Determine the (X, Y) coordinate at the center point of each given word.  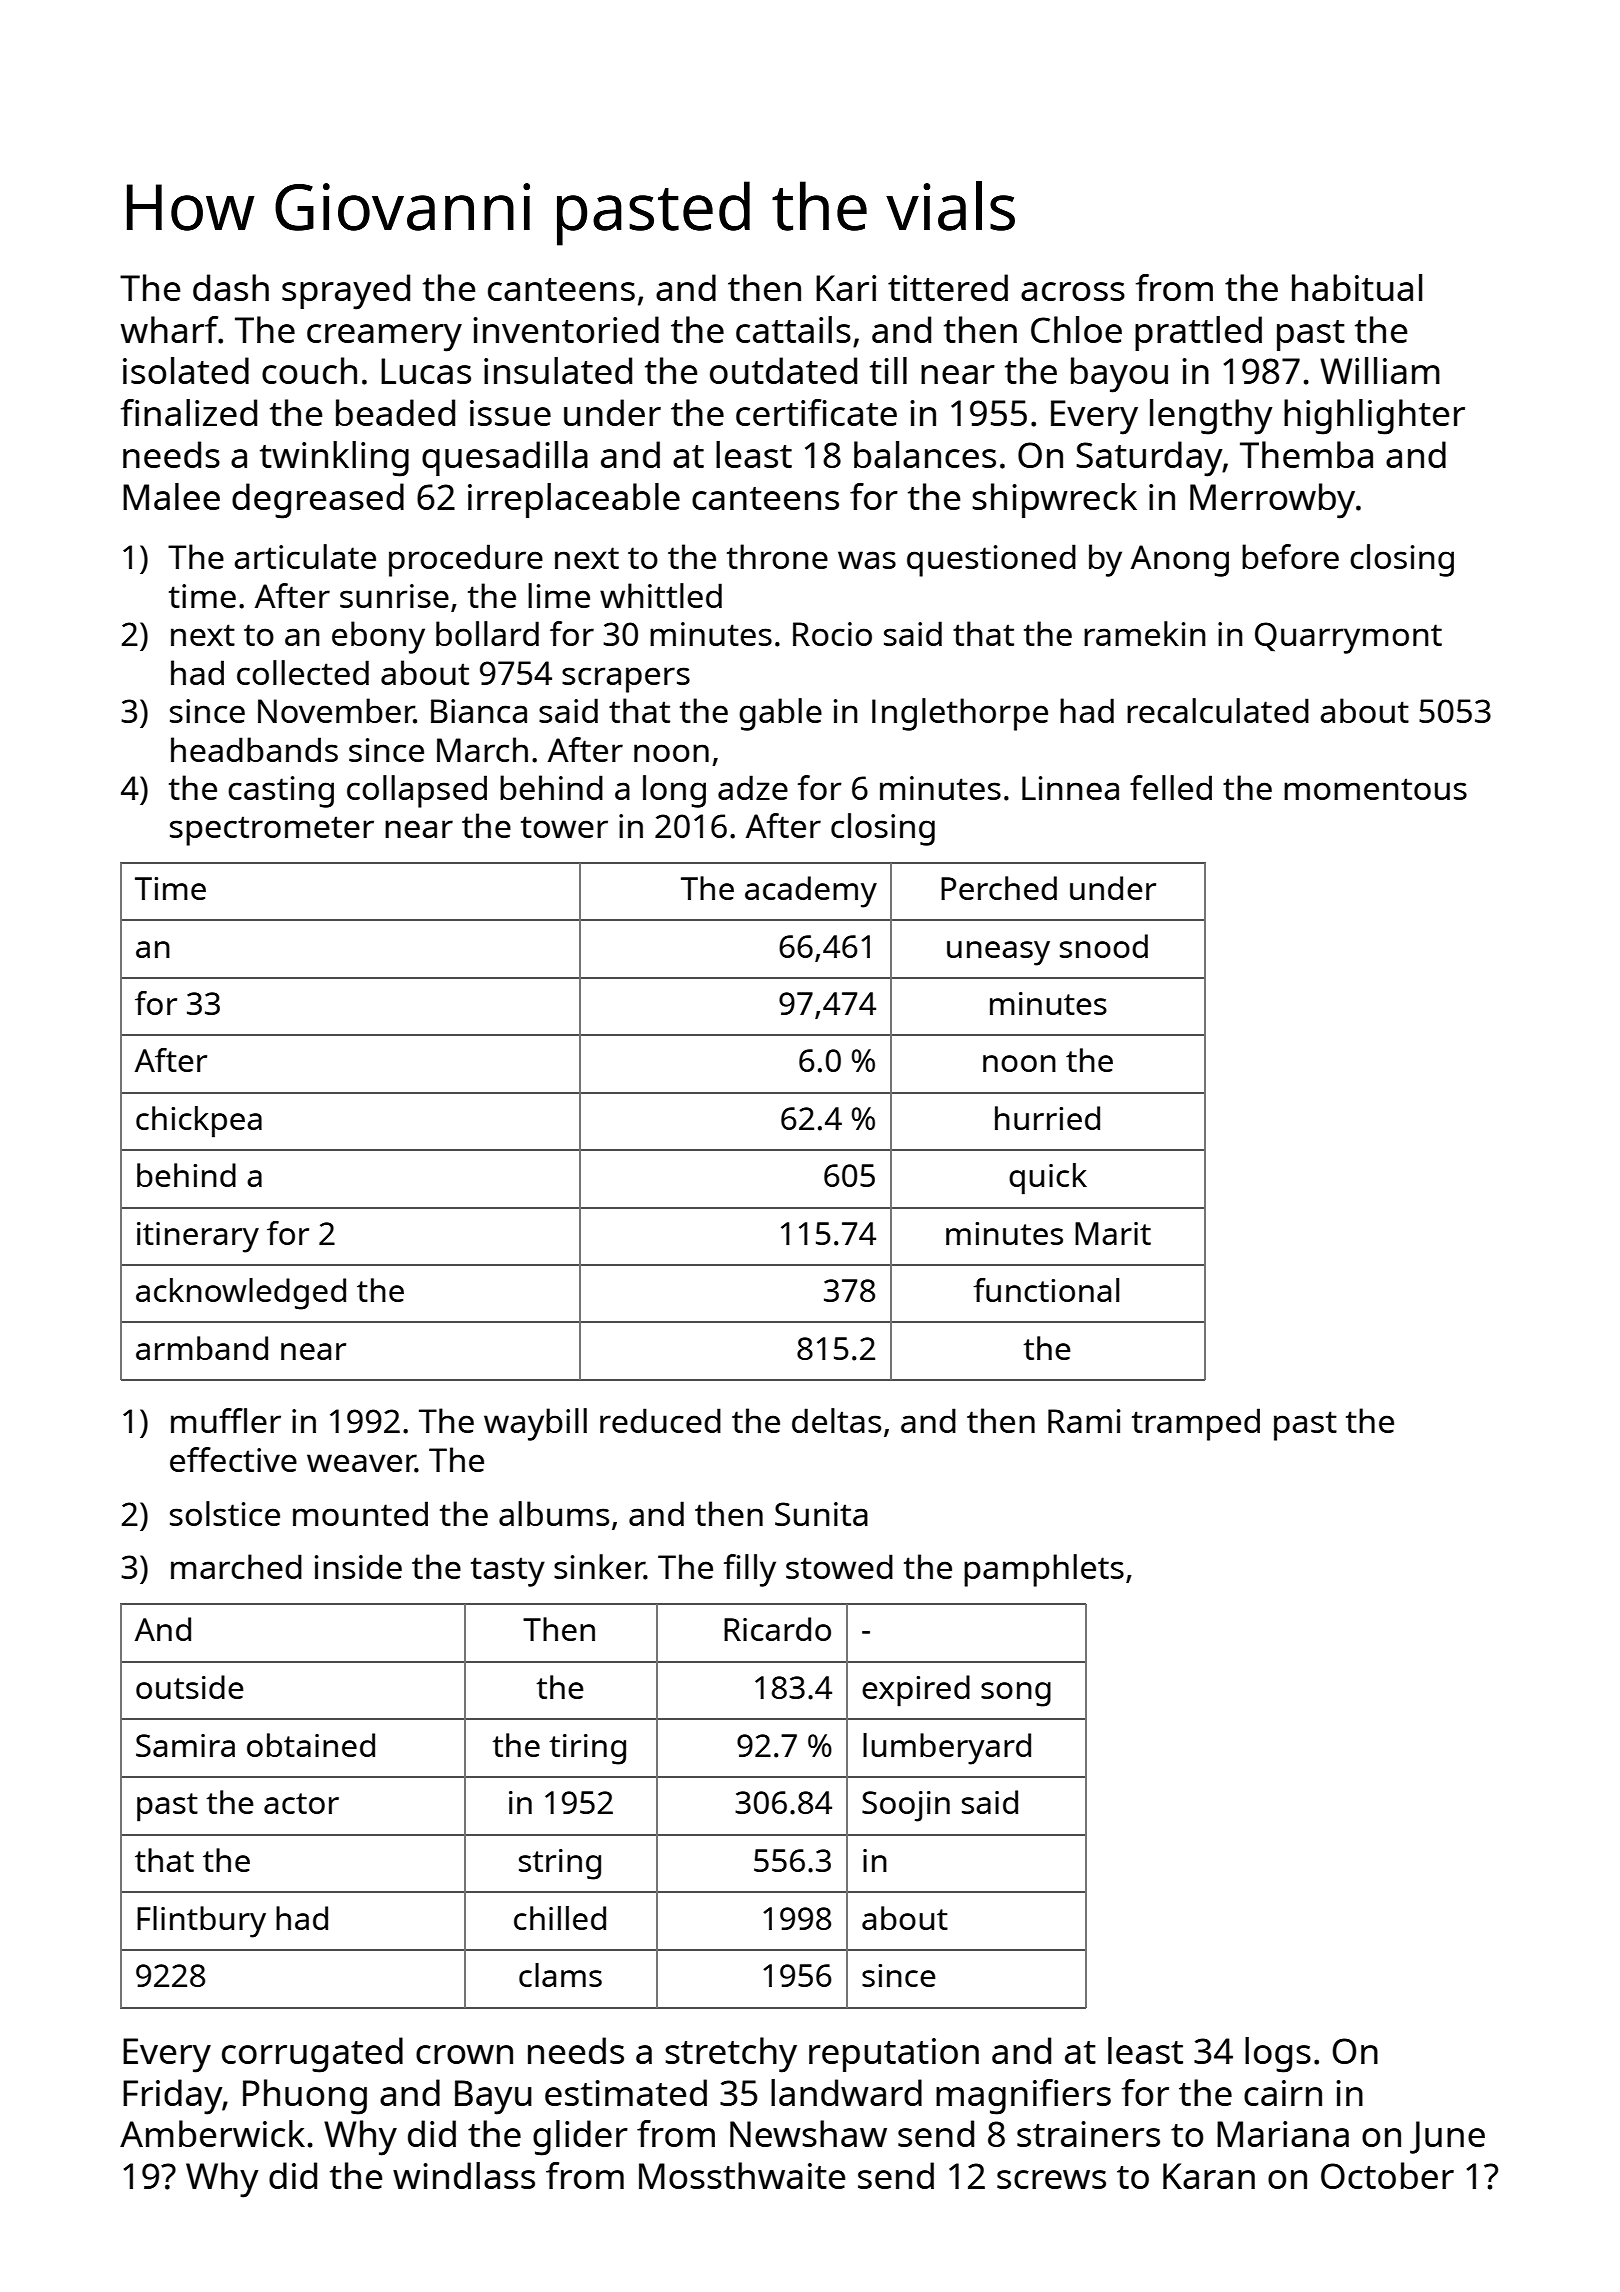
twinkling (334, 459)
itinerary (198, 1237)
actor (301, 1803)
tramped (1196, 1424)
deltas (836, 1420)
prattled (1198, 333)
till (888, 370)
